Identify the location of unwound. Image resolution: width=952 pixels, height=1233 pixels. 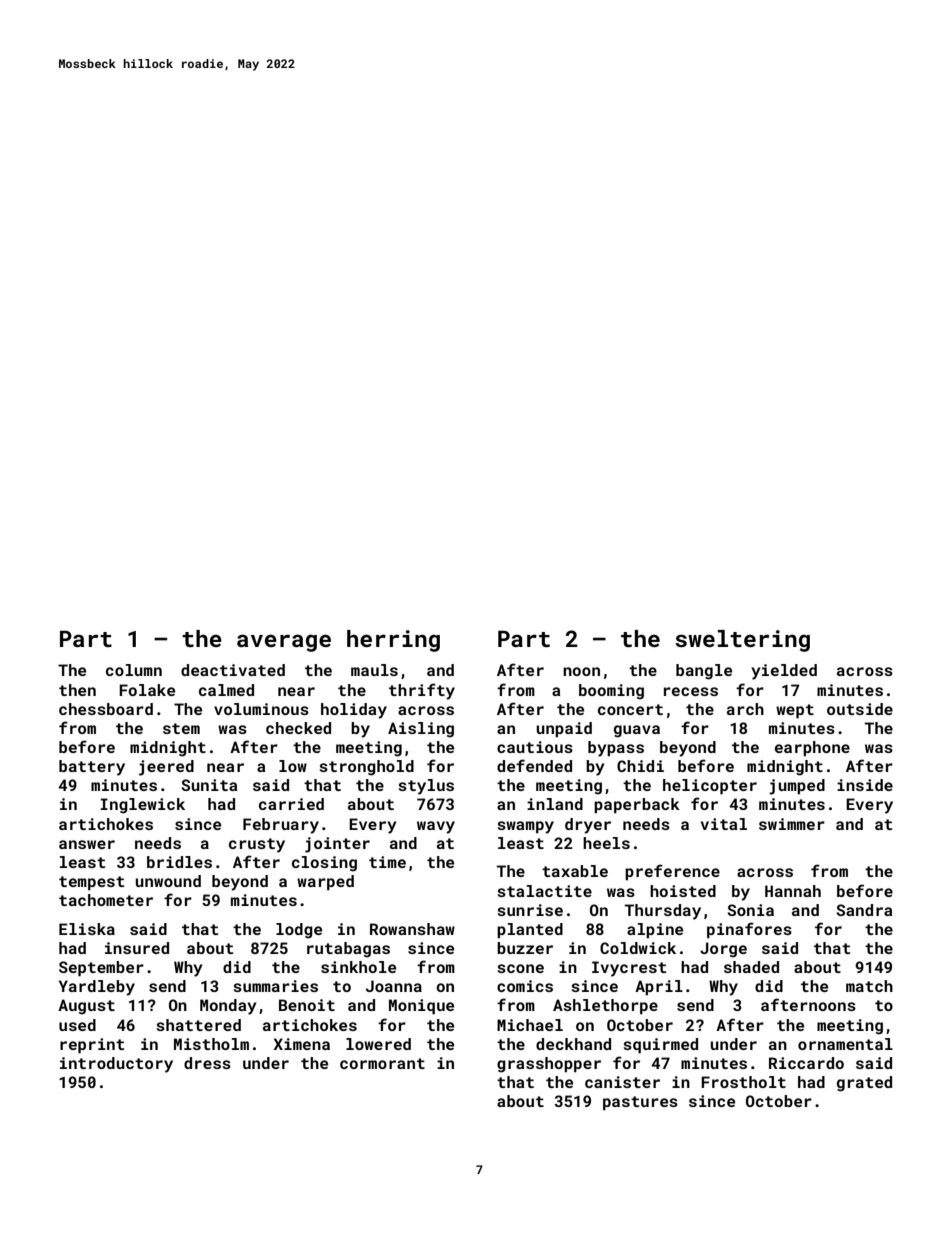
(168, 881).
